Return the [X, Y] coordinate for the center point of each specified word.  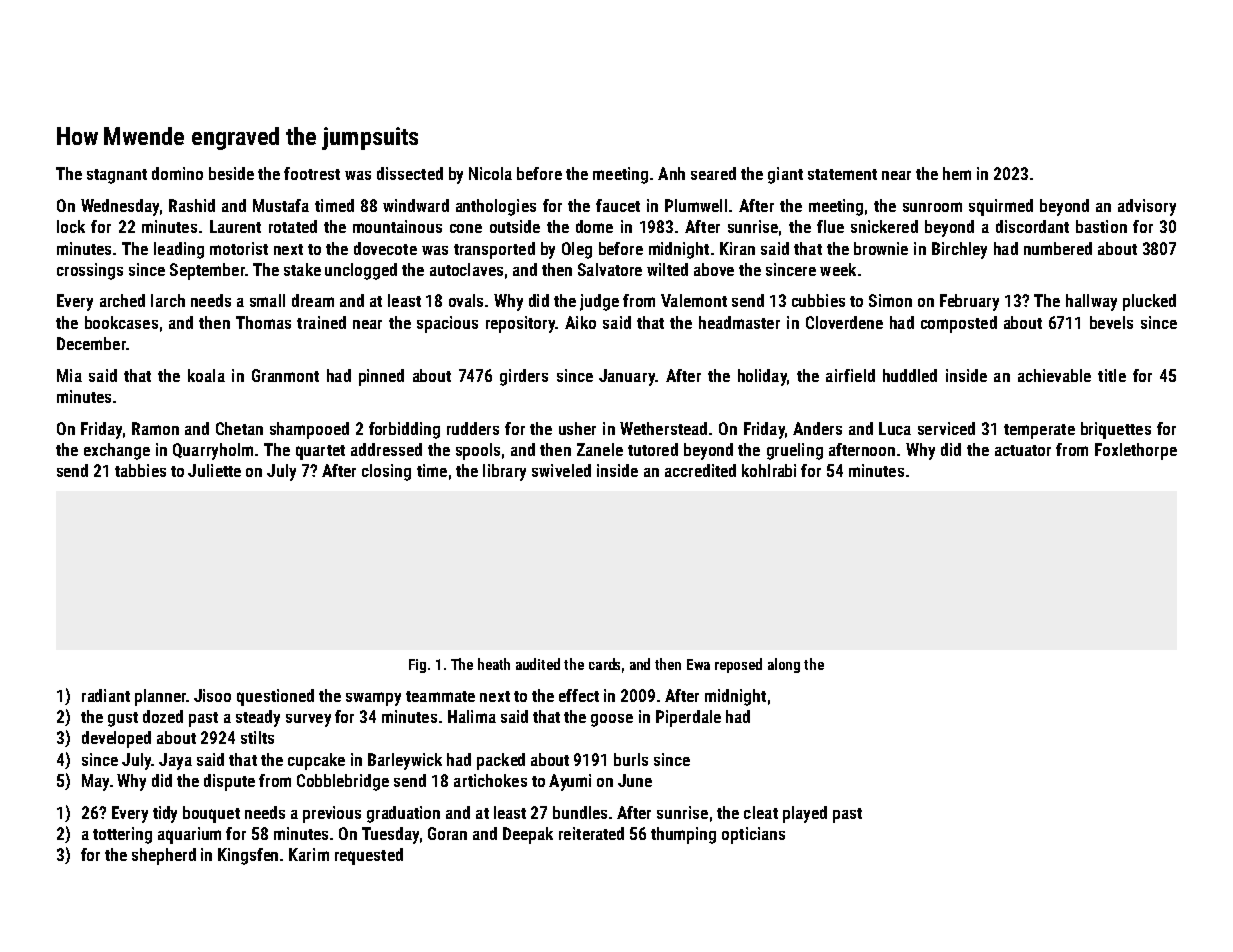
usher [577, 428]
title [1112, 375]
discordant [1032, 226]
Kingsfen [248, 856]
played [805, 814]
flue [830, 226]
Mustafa [281, 205]
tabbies [140, 470]
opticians [753, 835]
